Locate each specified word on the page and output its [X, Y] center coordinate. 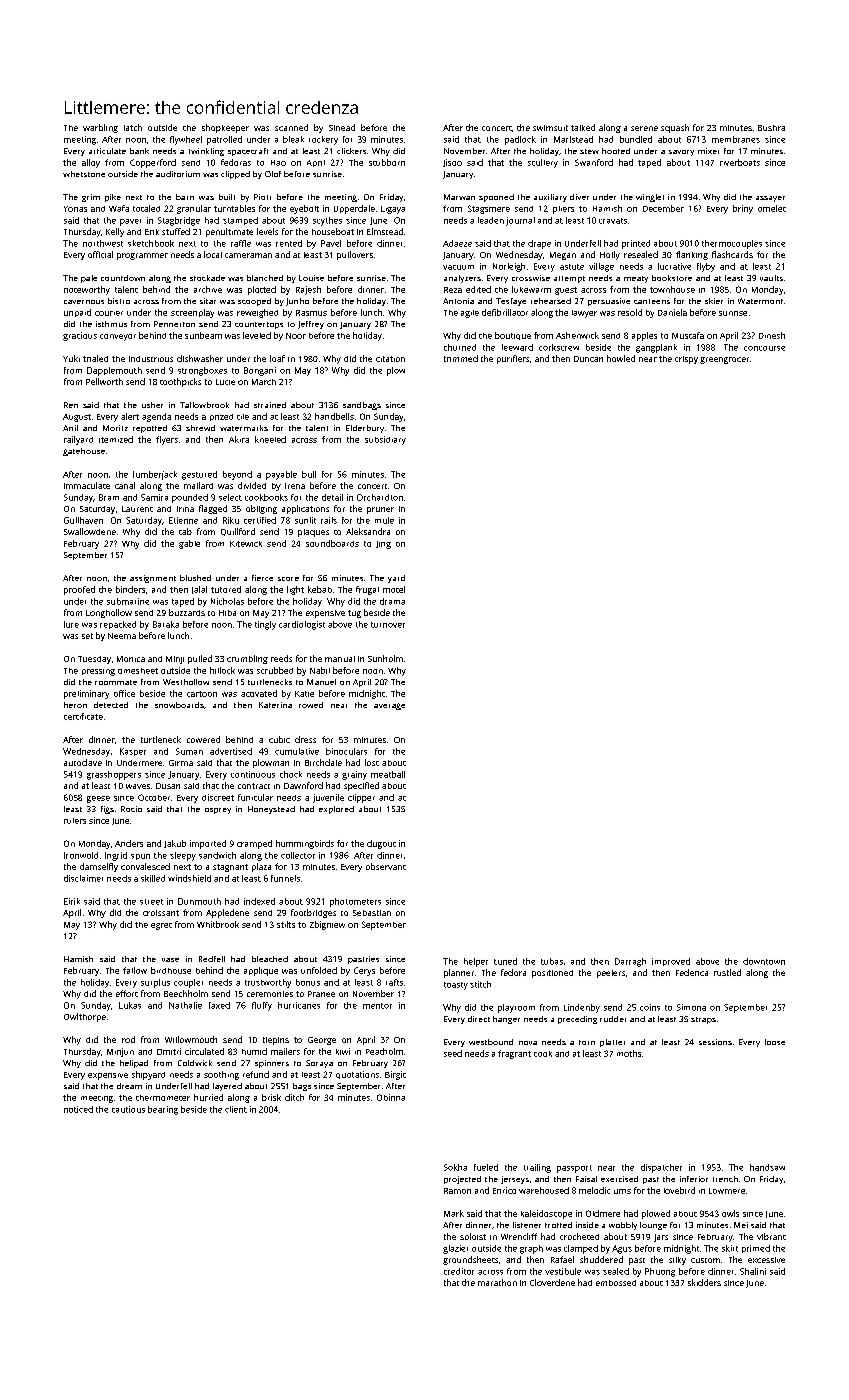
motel [394, 589]
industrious [151, 359]
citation [390, 359]
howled [621, 358]
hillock [222, 670]
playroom [516, 1008]
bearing [163, 1110]
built [227, 197]
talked [583, 127]
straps [703, 1020]
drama [392, 601]
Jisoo [452, 163]
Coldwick [195, 1063]
